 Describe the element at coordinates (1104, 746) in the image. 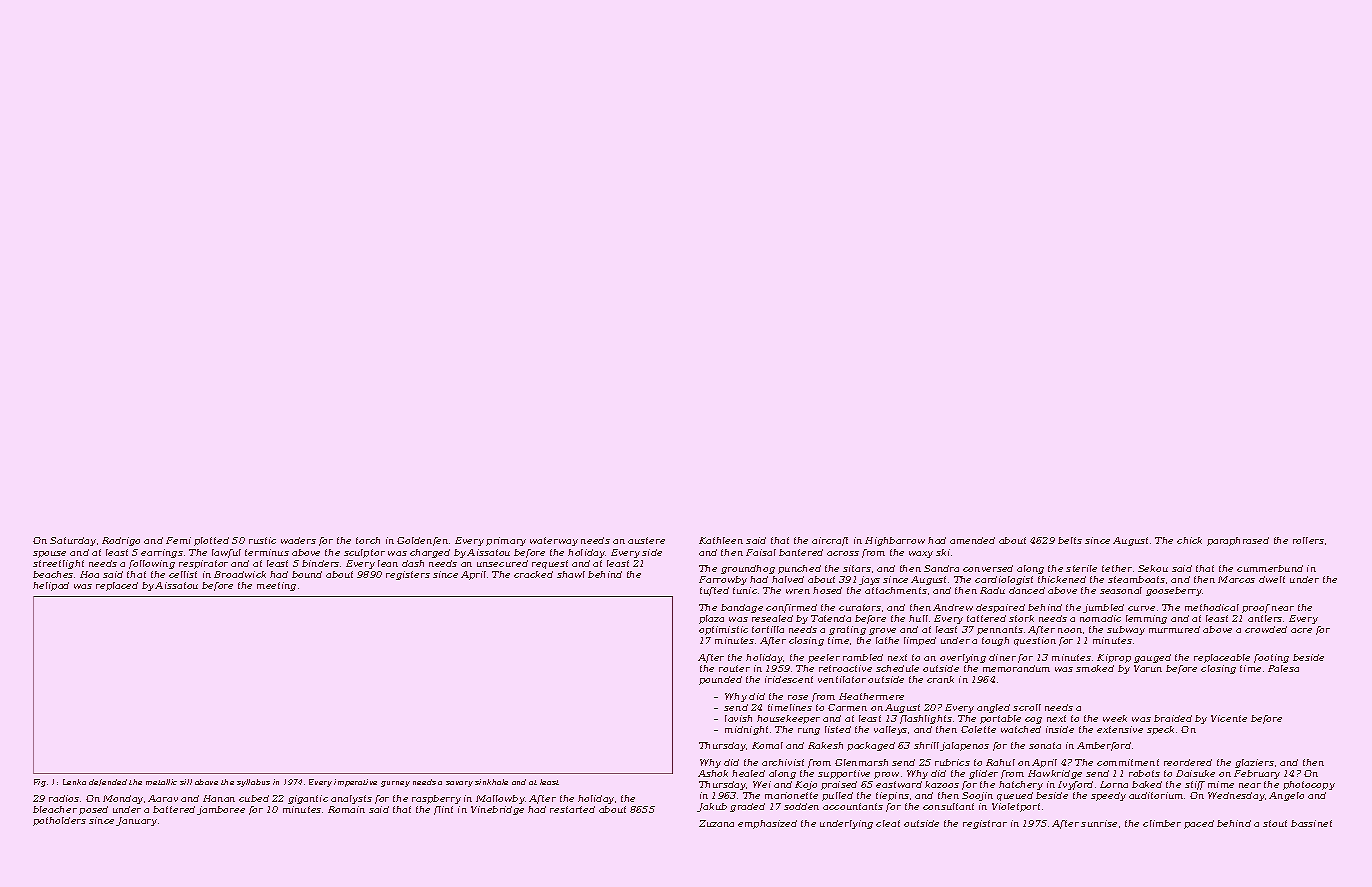

I see `Amberford` at that location.
